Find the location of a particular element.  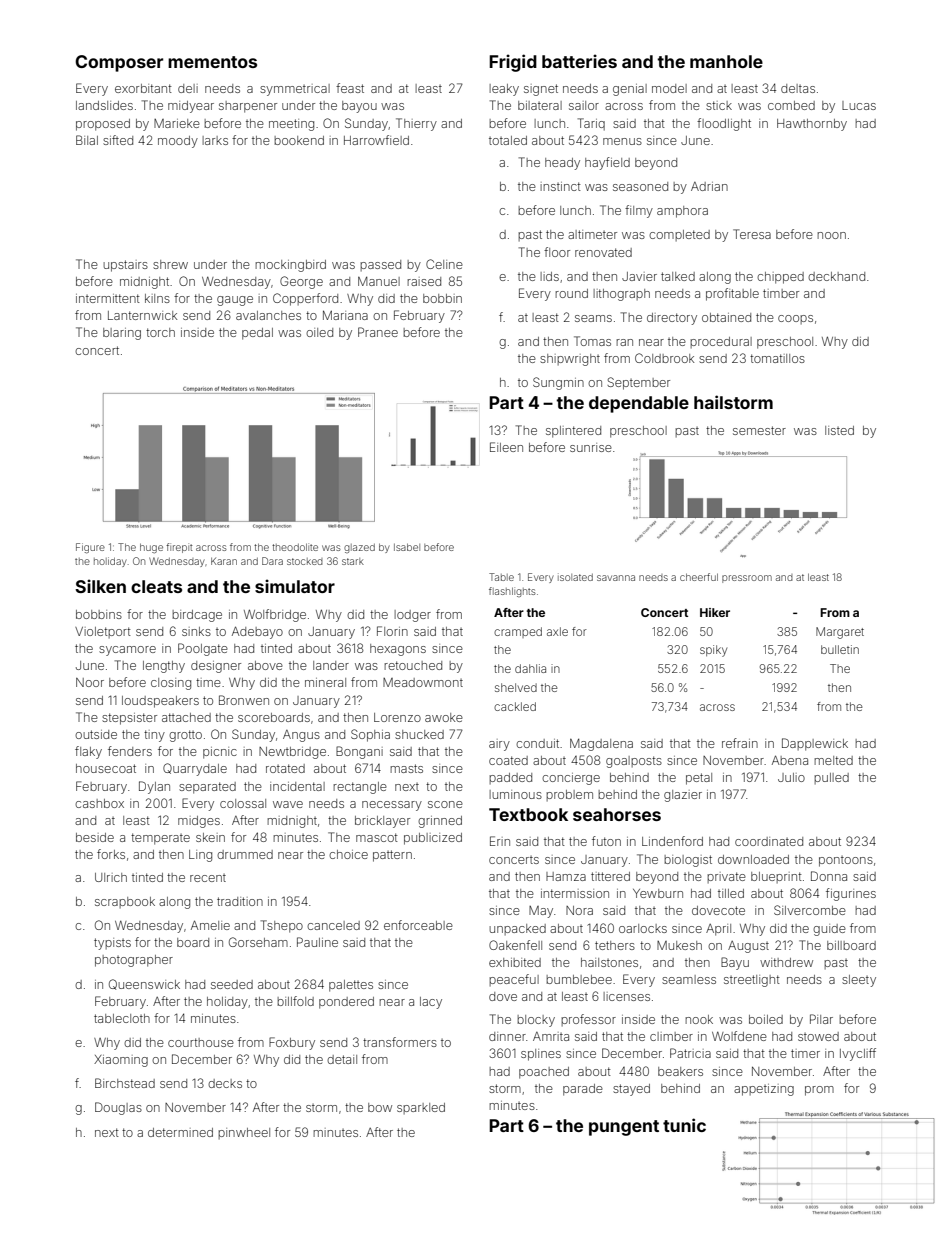

scone is located at coordinates (445, 804).
